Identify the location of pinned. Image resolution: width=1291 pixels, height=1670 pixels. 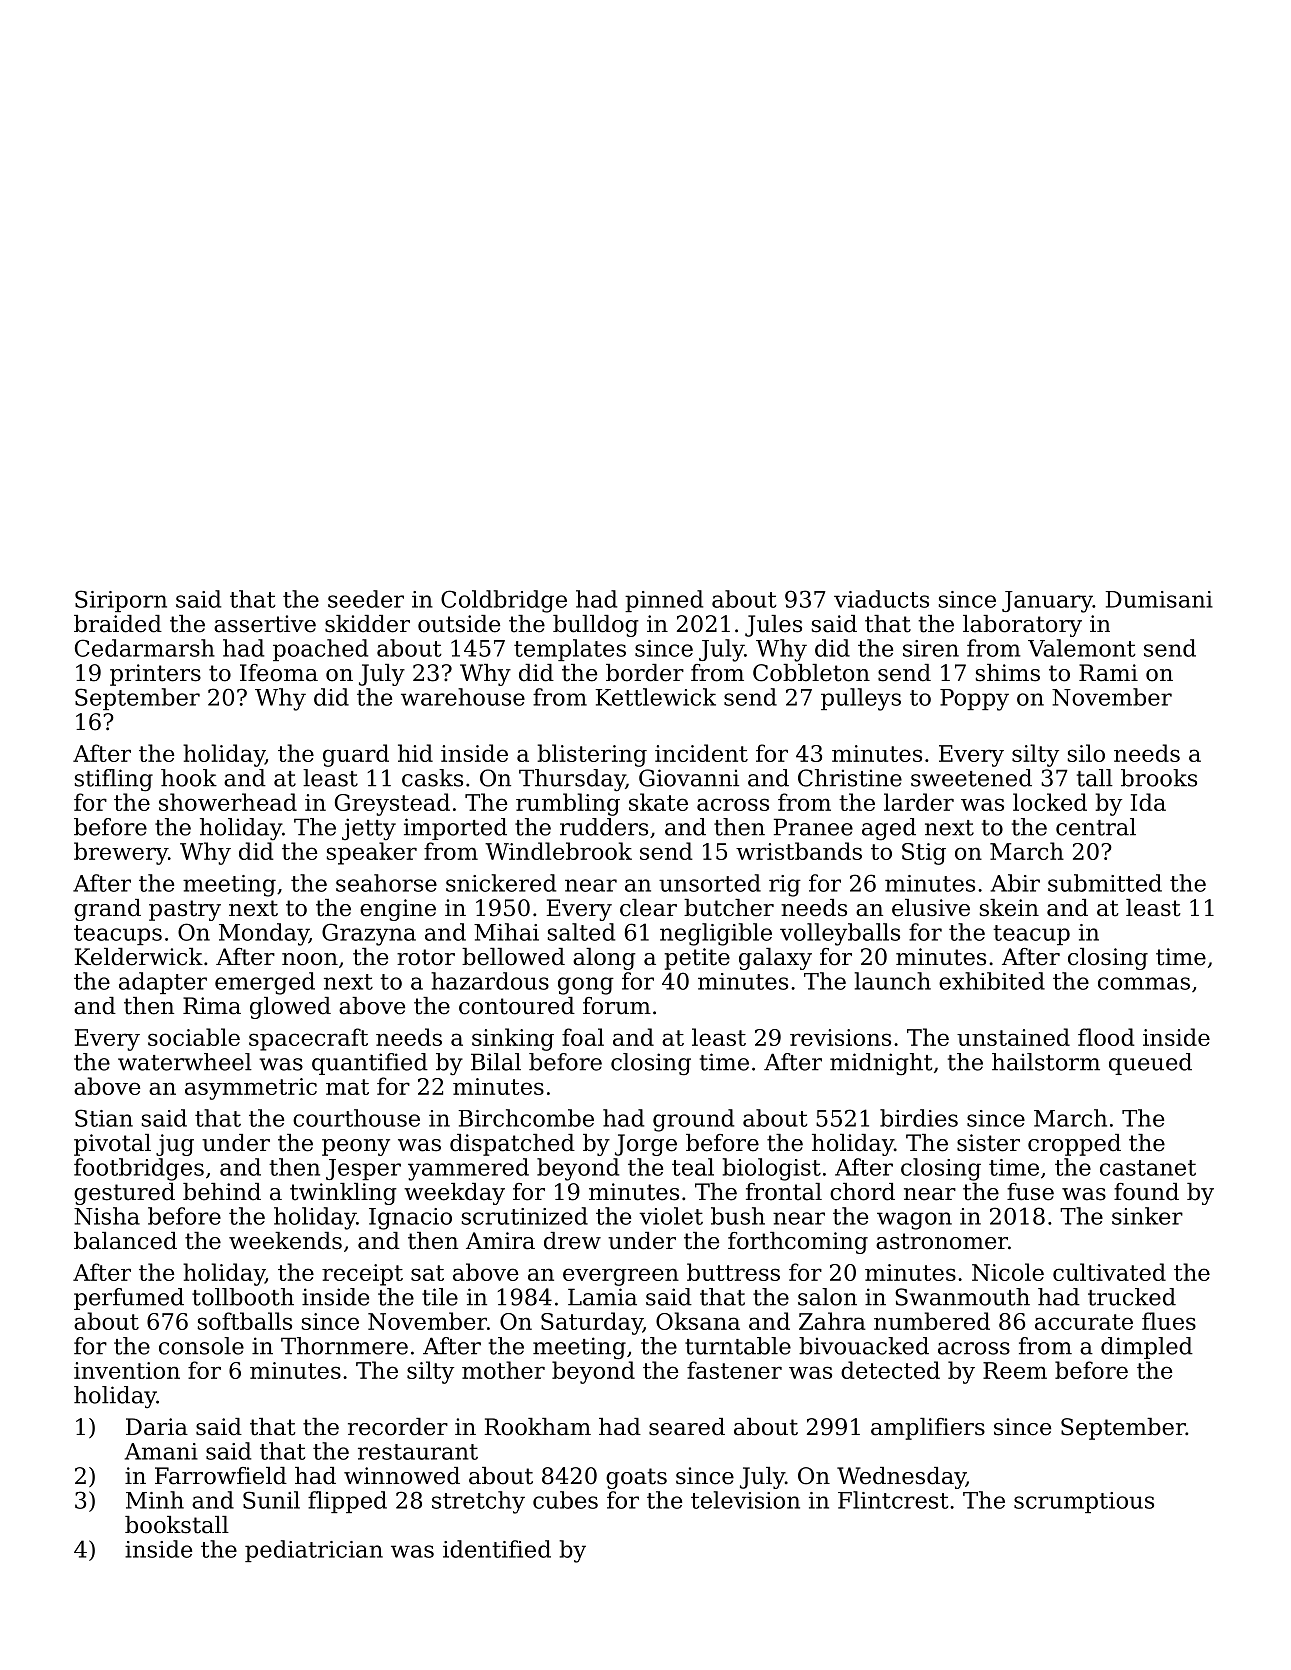
(664, 601).
